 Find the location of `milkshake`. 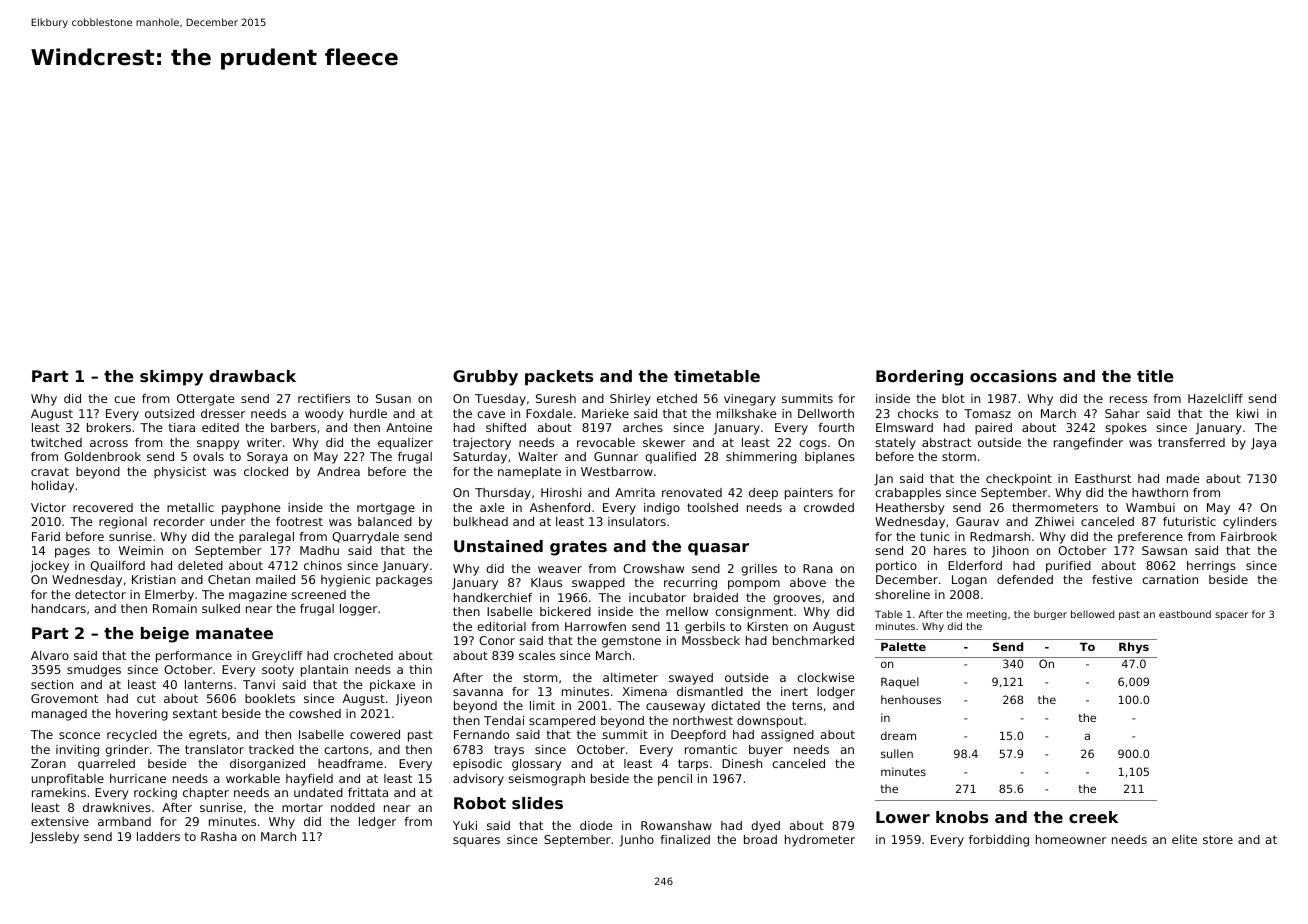

milkshake is located at coordinates (747, 413).
